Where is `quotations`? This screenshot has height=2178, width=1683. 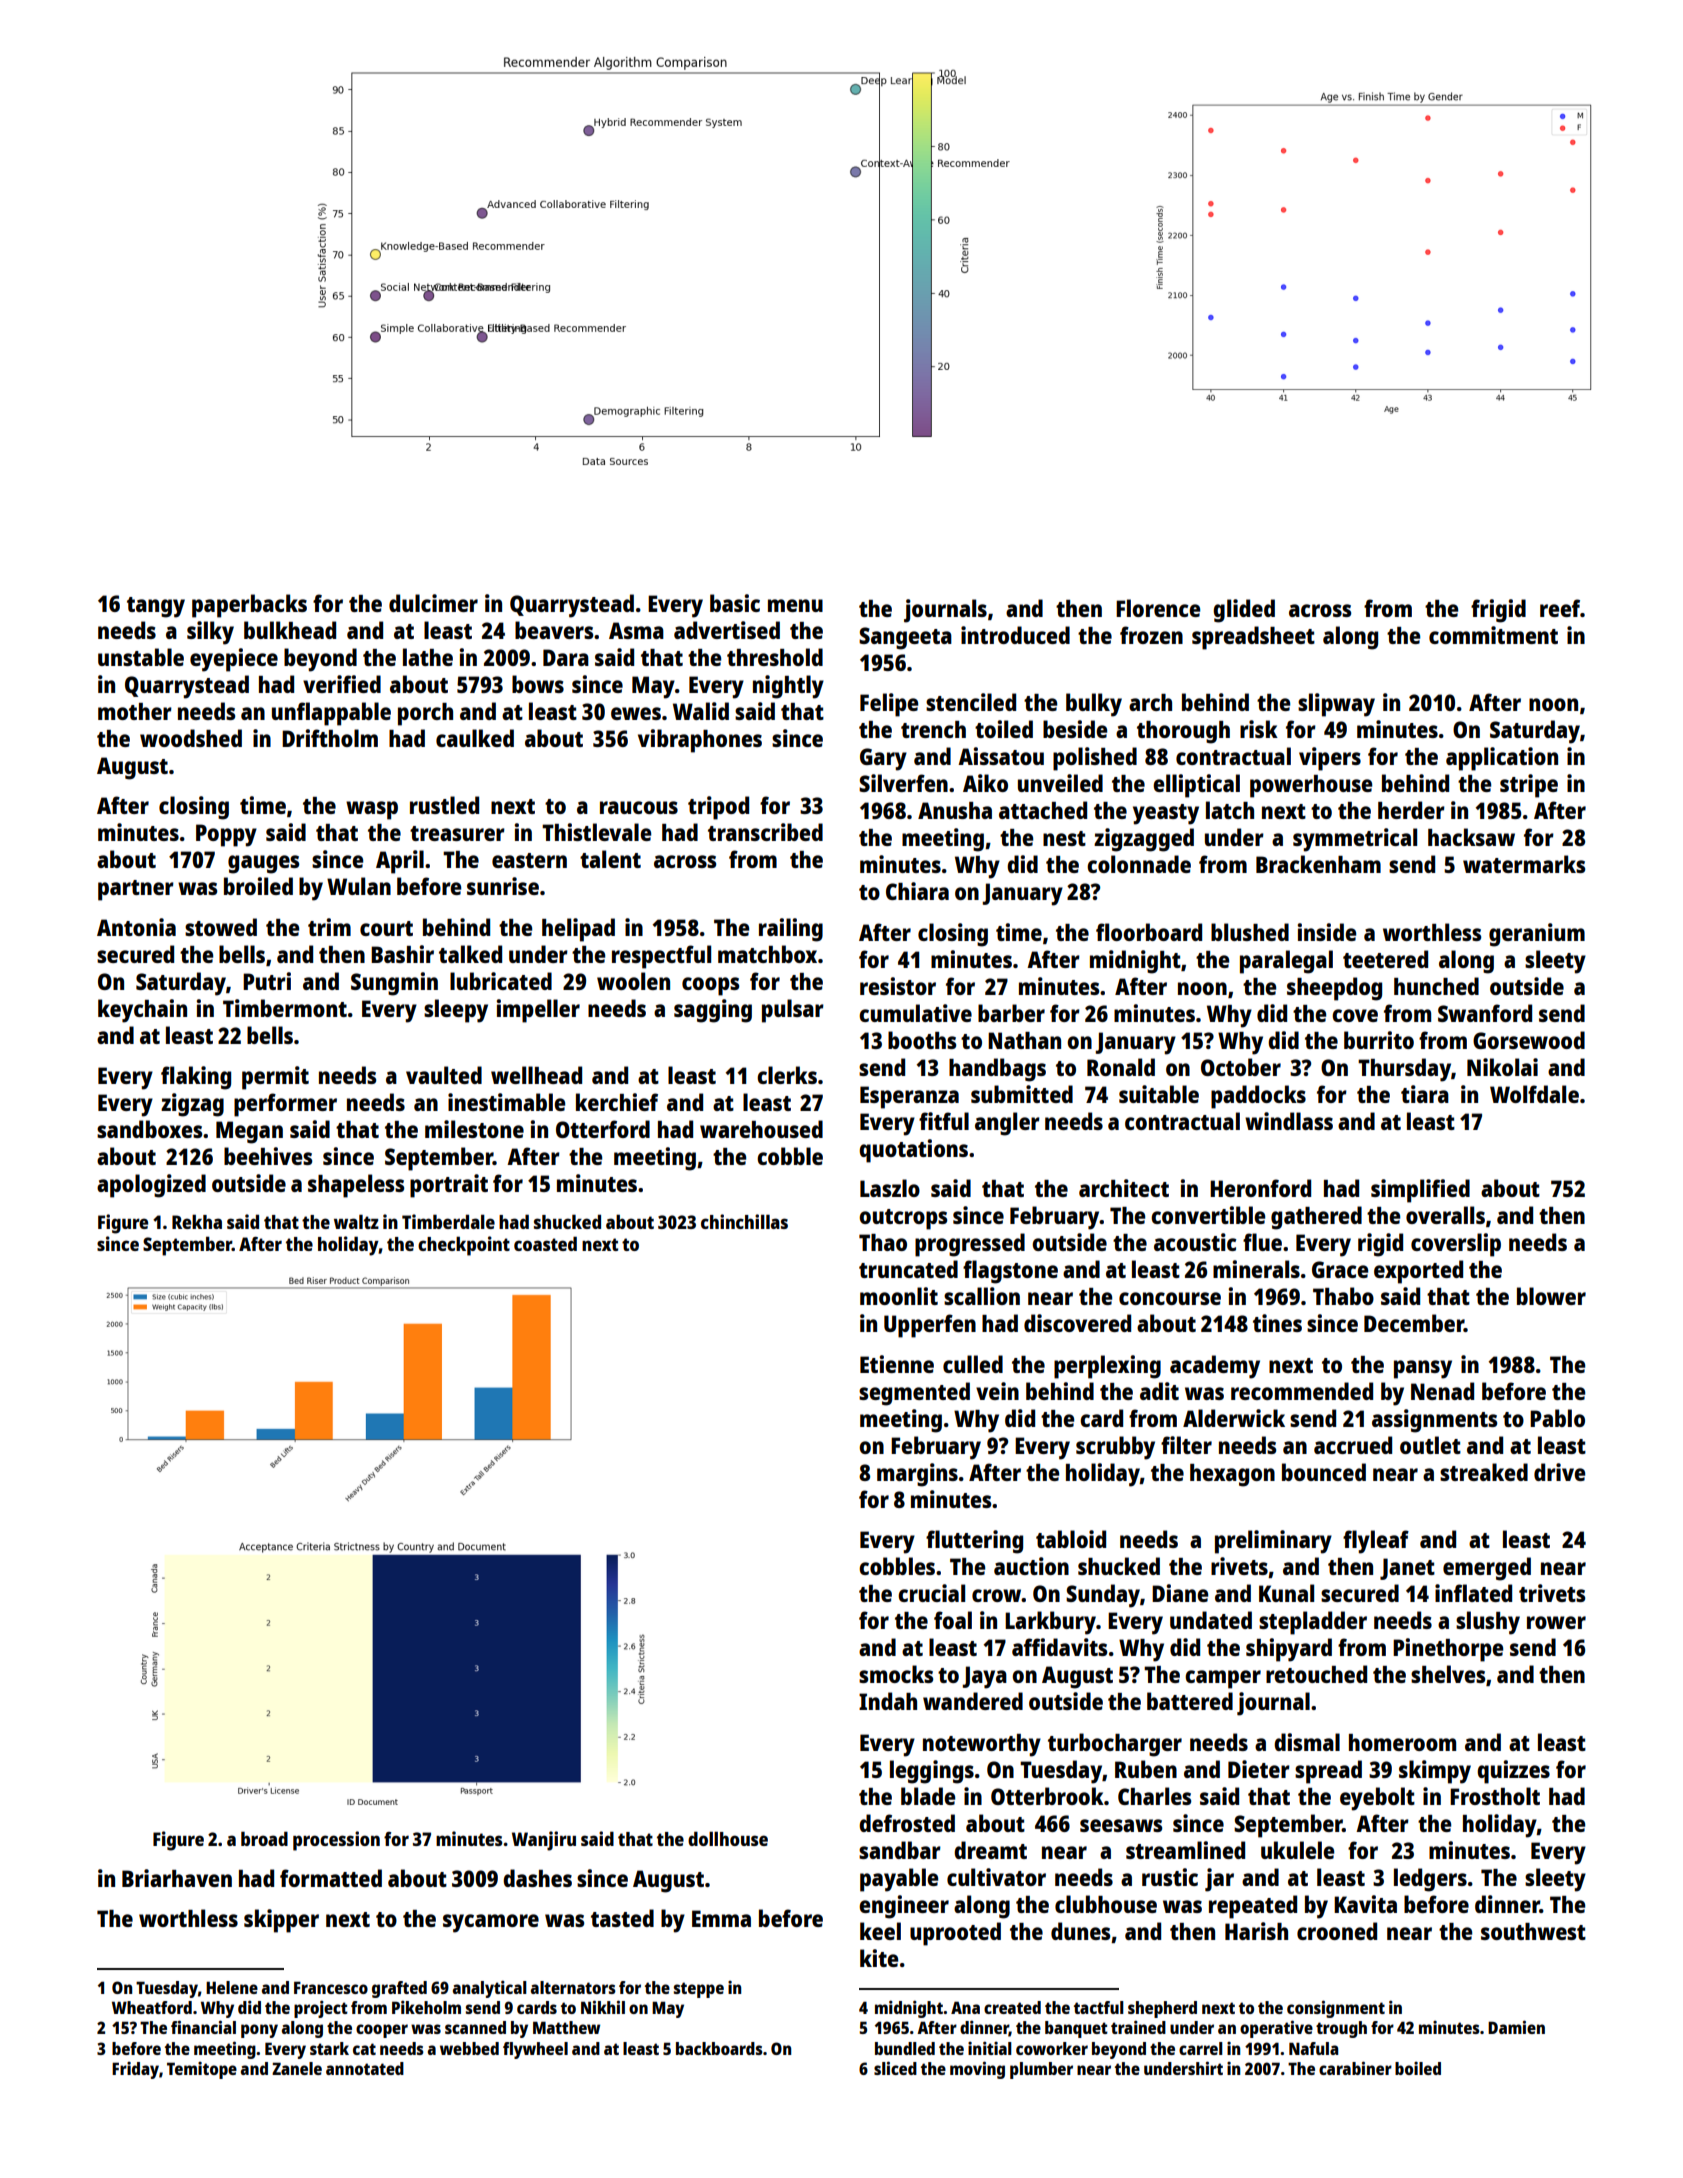 quotations is located at coordinates (913, 1151).
